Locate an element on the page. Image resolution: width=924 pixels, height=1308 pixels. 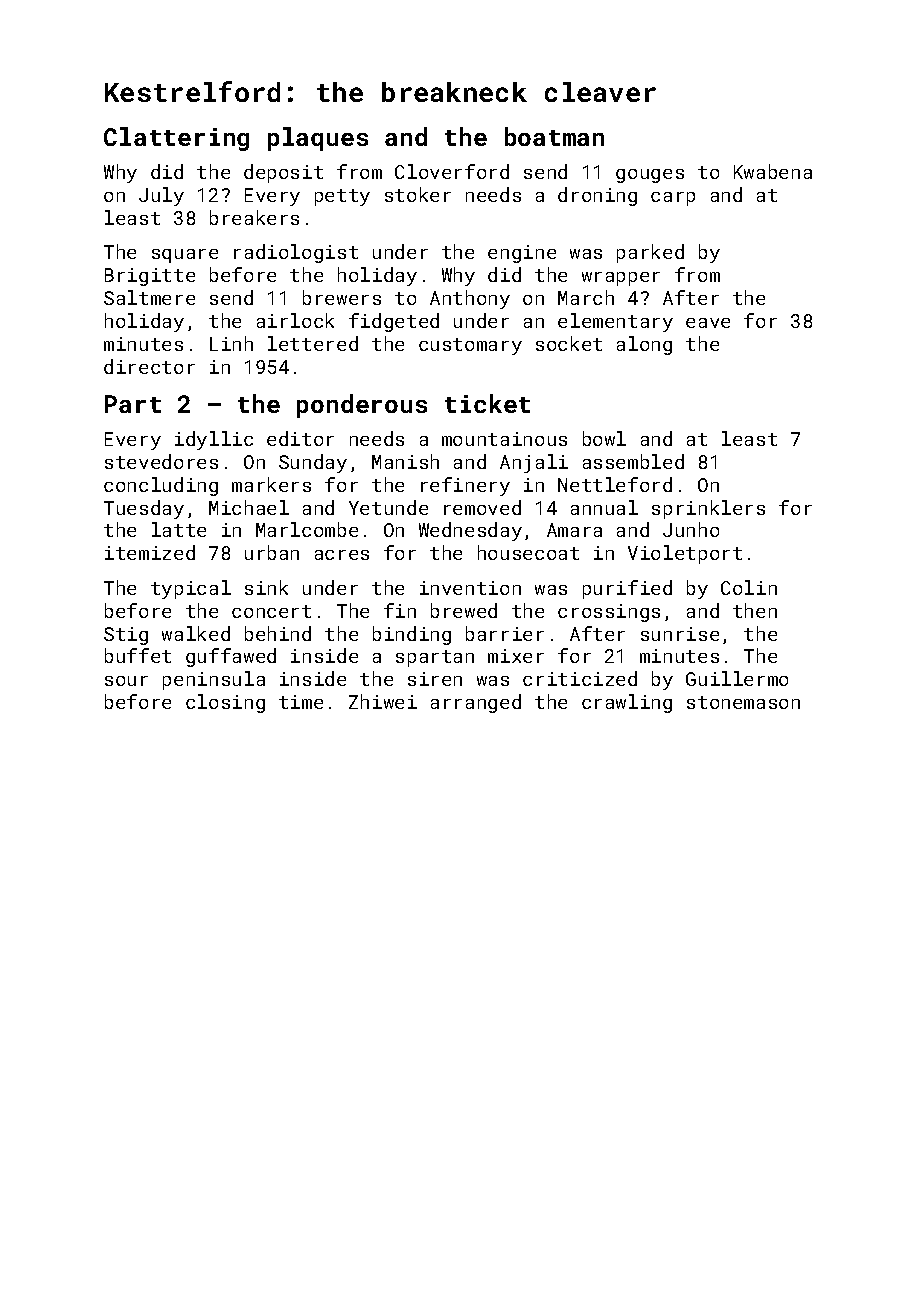
closing is located at coordinates (225, 703).
